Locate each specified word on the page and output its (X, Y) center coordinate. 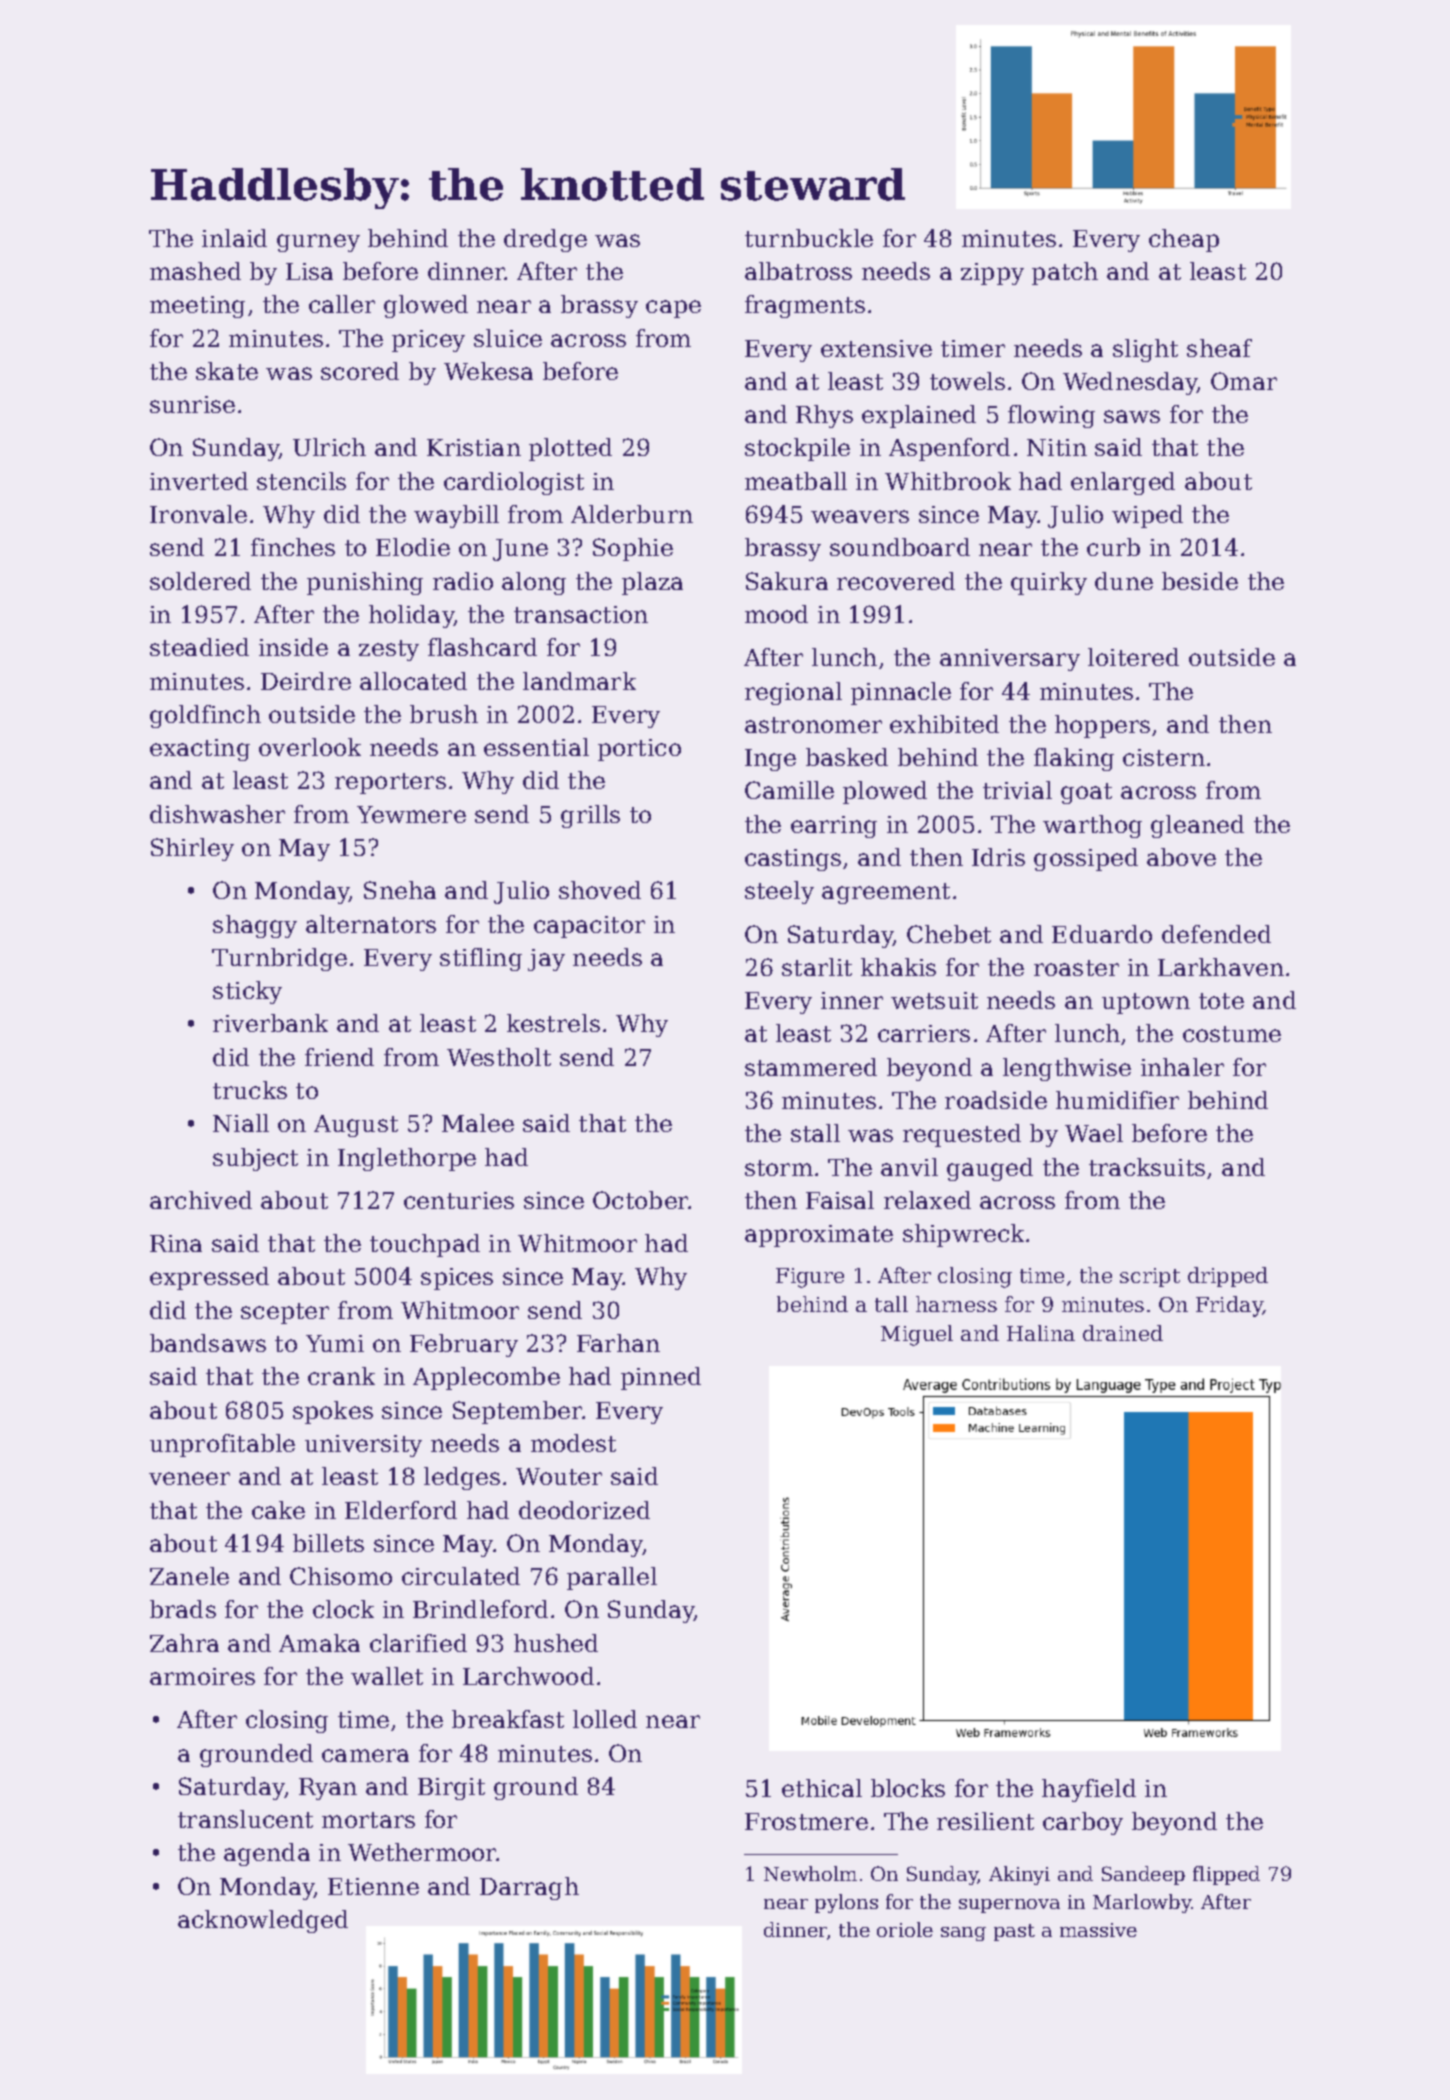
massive (1098, 1930)
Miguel (917, 1335)
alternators (371, 924)
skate (227, 371)
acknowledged (263, 1921)
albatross (798, 271)
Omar (1244, 381)
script (1150, 1277)
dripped (1228, 1277)
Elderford (401, 1510)
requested (962, 1135)
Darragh (529, 1888)
